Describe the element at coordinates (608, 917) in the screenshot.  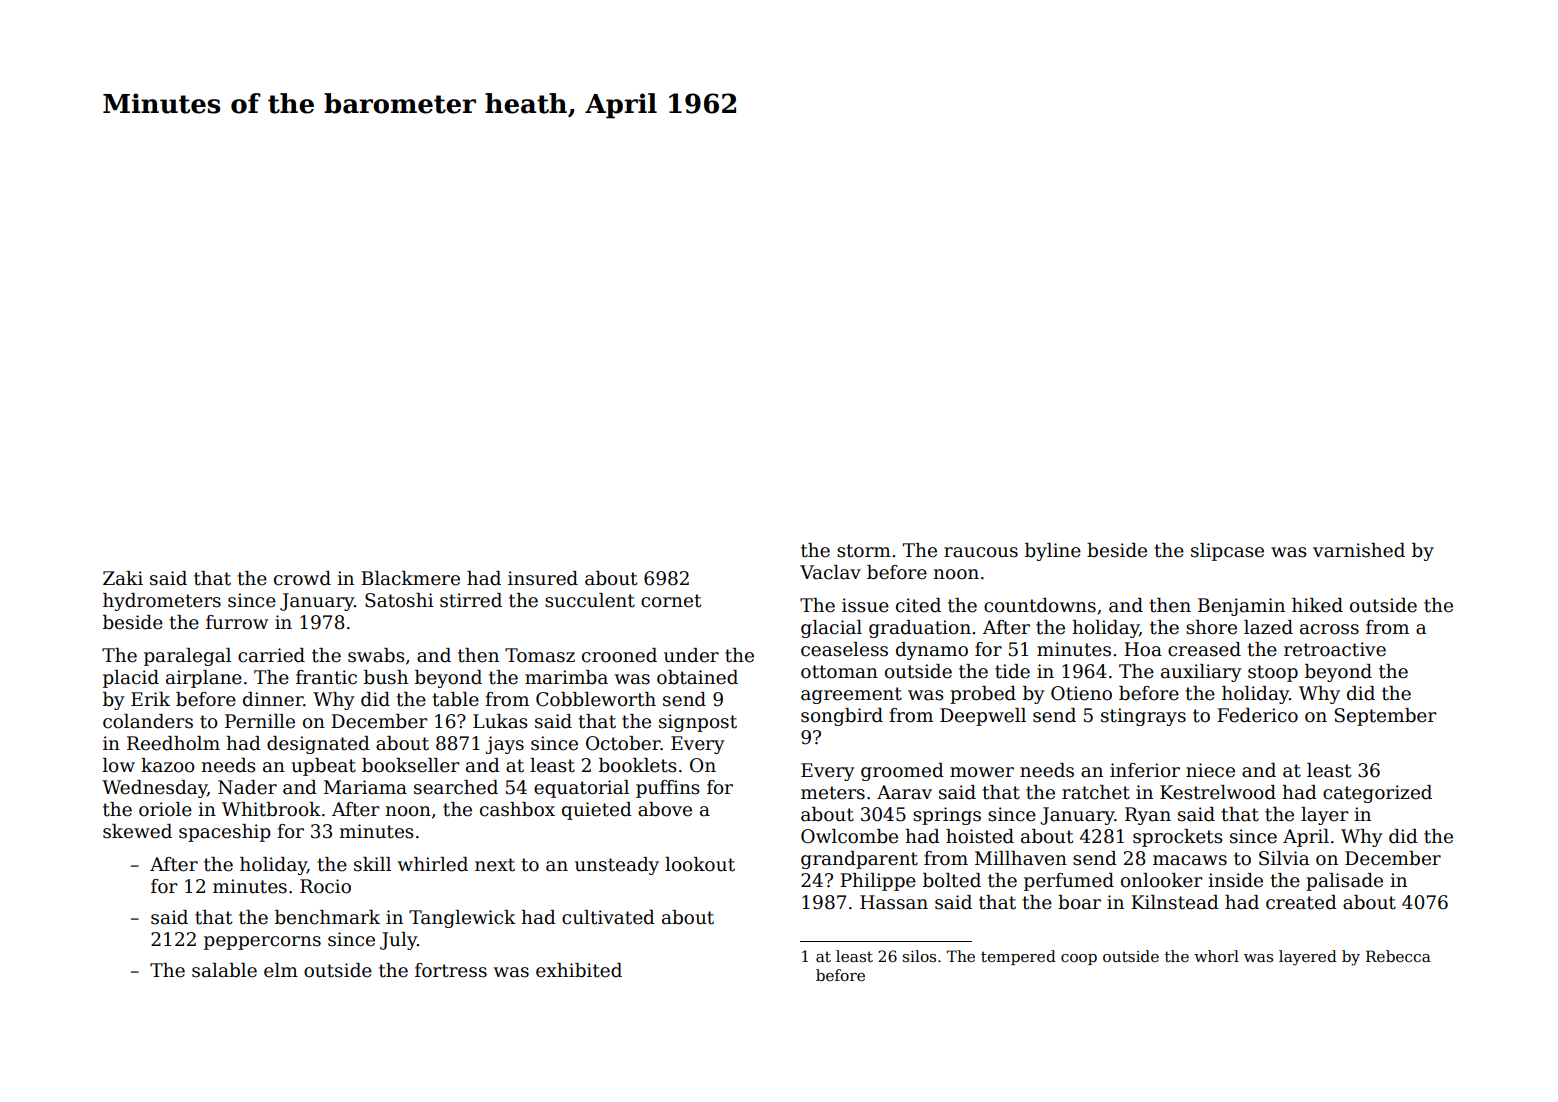
I see `cultivated` at that location.
